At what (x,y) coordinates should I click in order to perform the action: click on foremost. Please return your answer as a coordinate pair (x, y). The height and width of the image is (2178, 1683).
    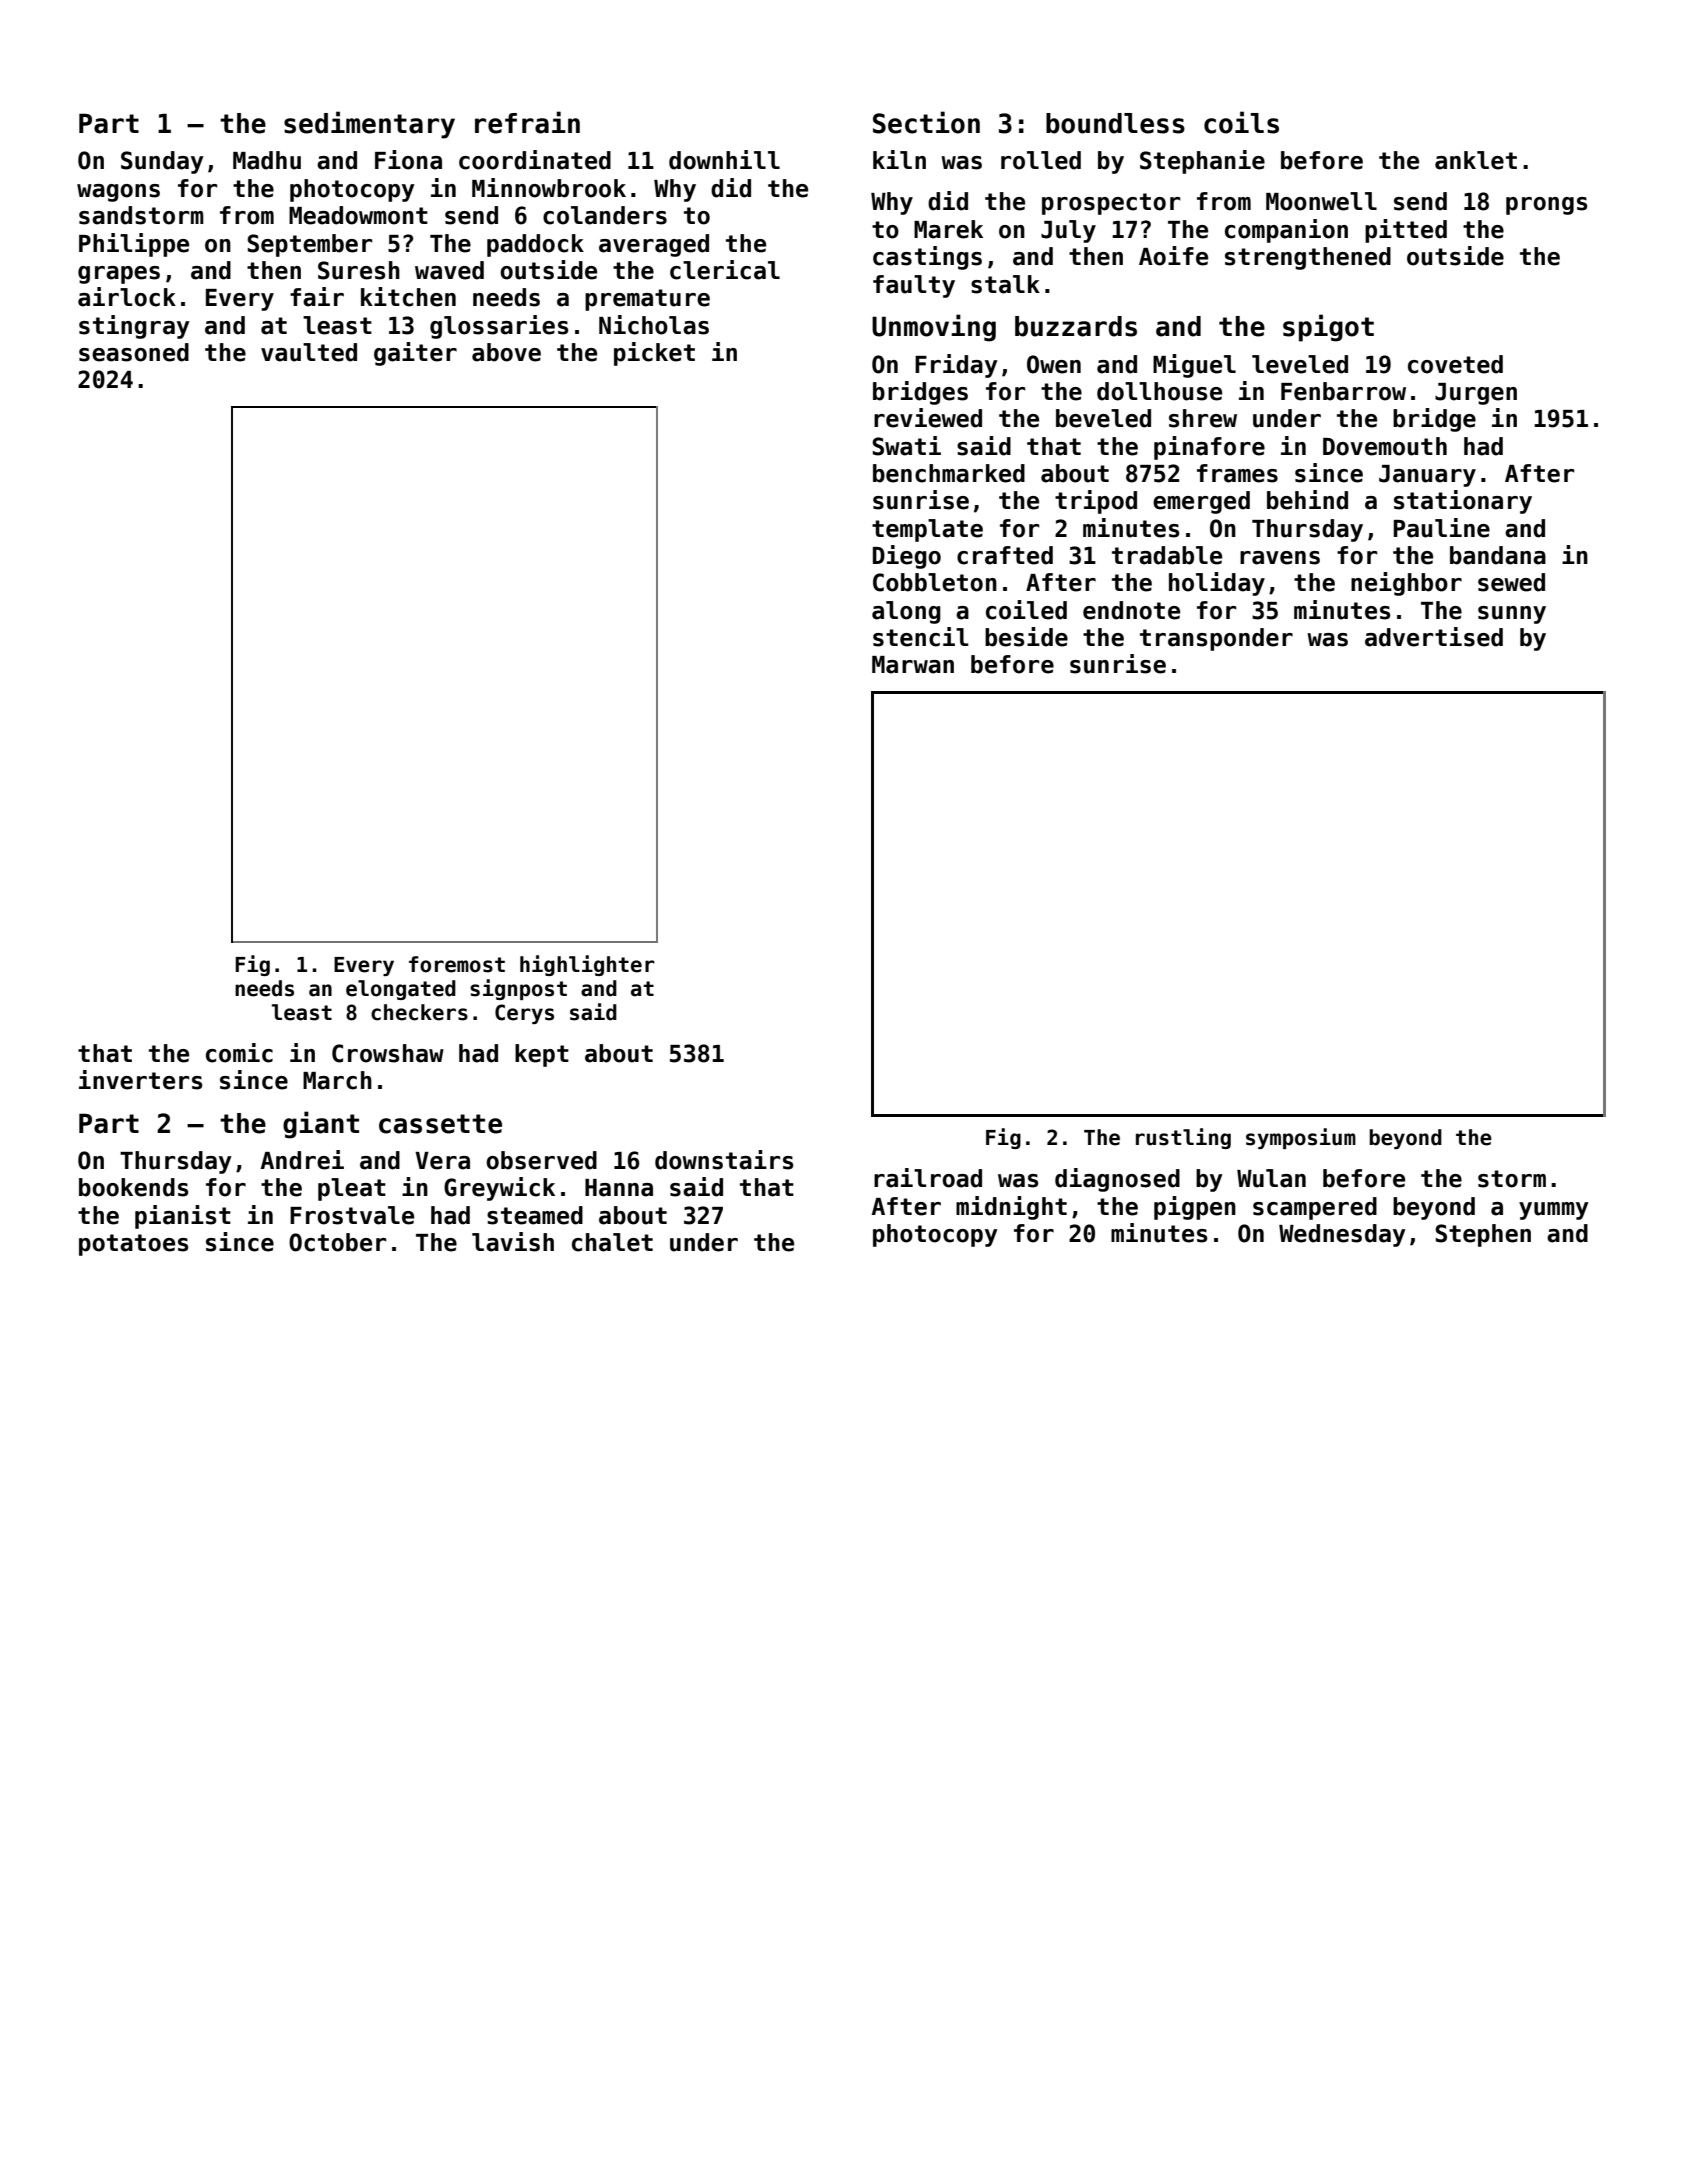
    Looking at the image, I should click on (457, 964).
